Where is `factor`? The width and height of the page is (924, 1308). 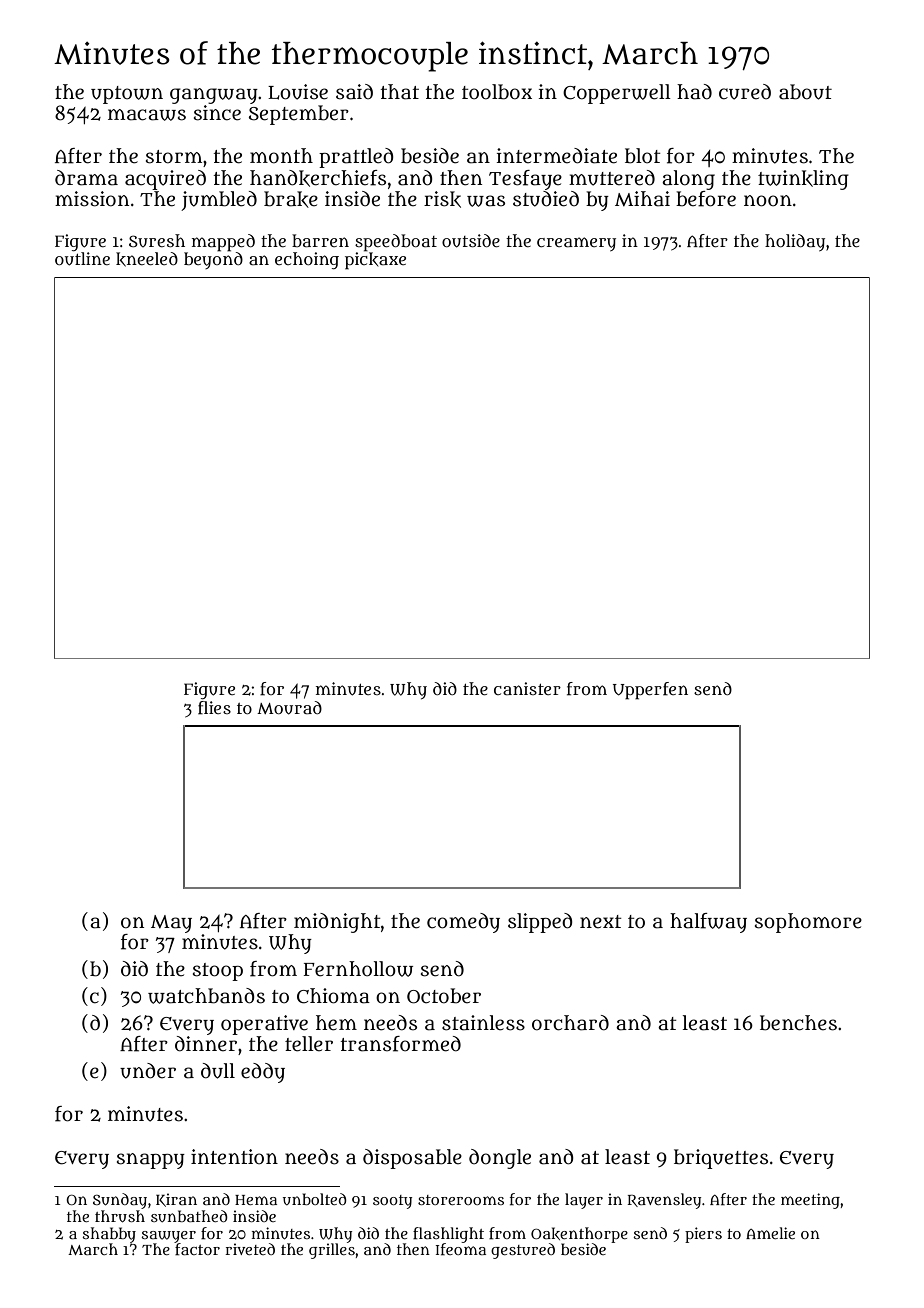 factor is located at coordinates (197, 1249).
